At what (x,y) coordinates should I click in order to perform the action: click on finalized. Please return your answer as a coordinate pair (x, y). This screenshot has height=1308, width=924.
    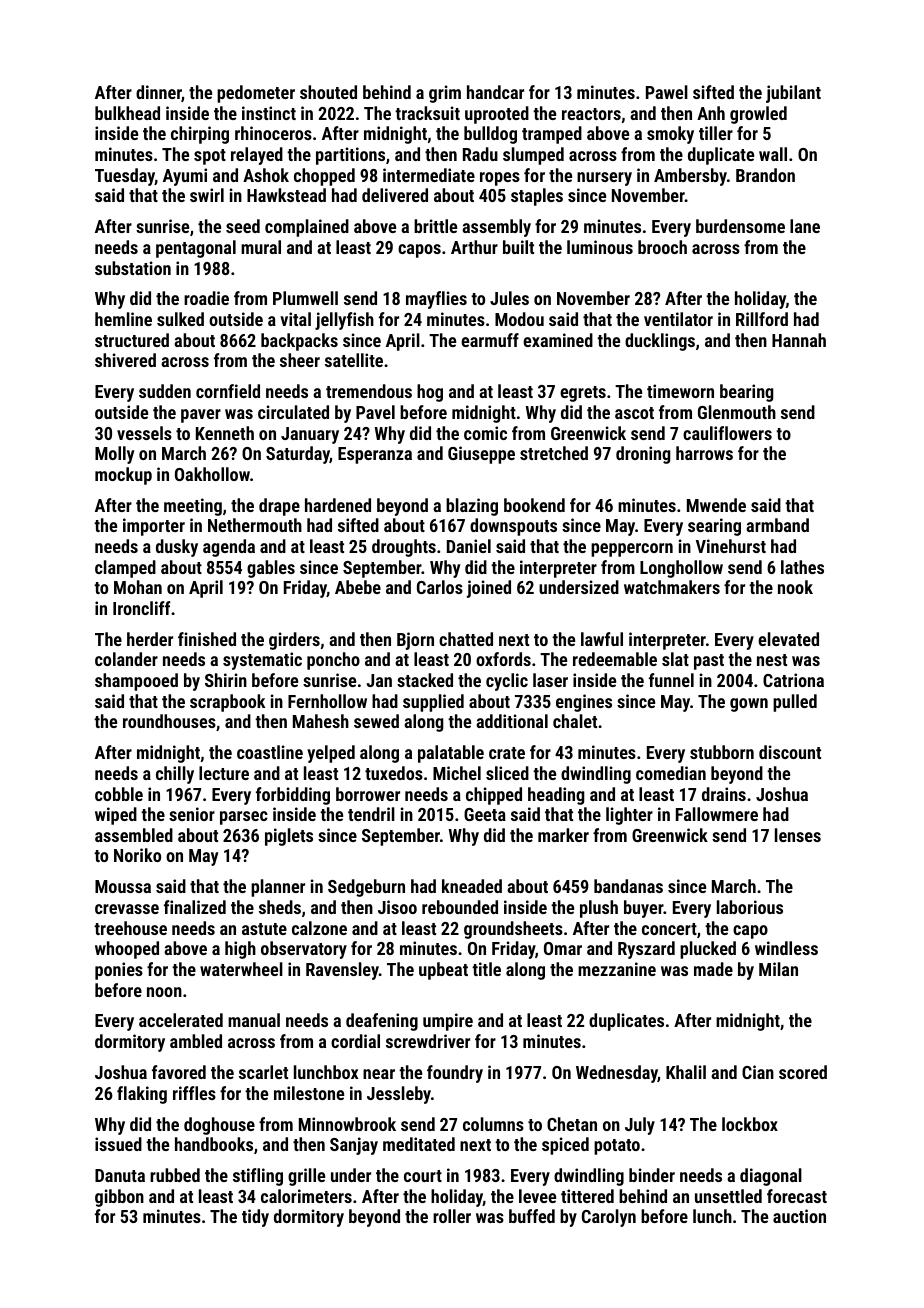
    Looking at the image, I should click on (195, 907).
